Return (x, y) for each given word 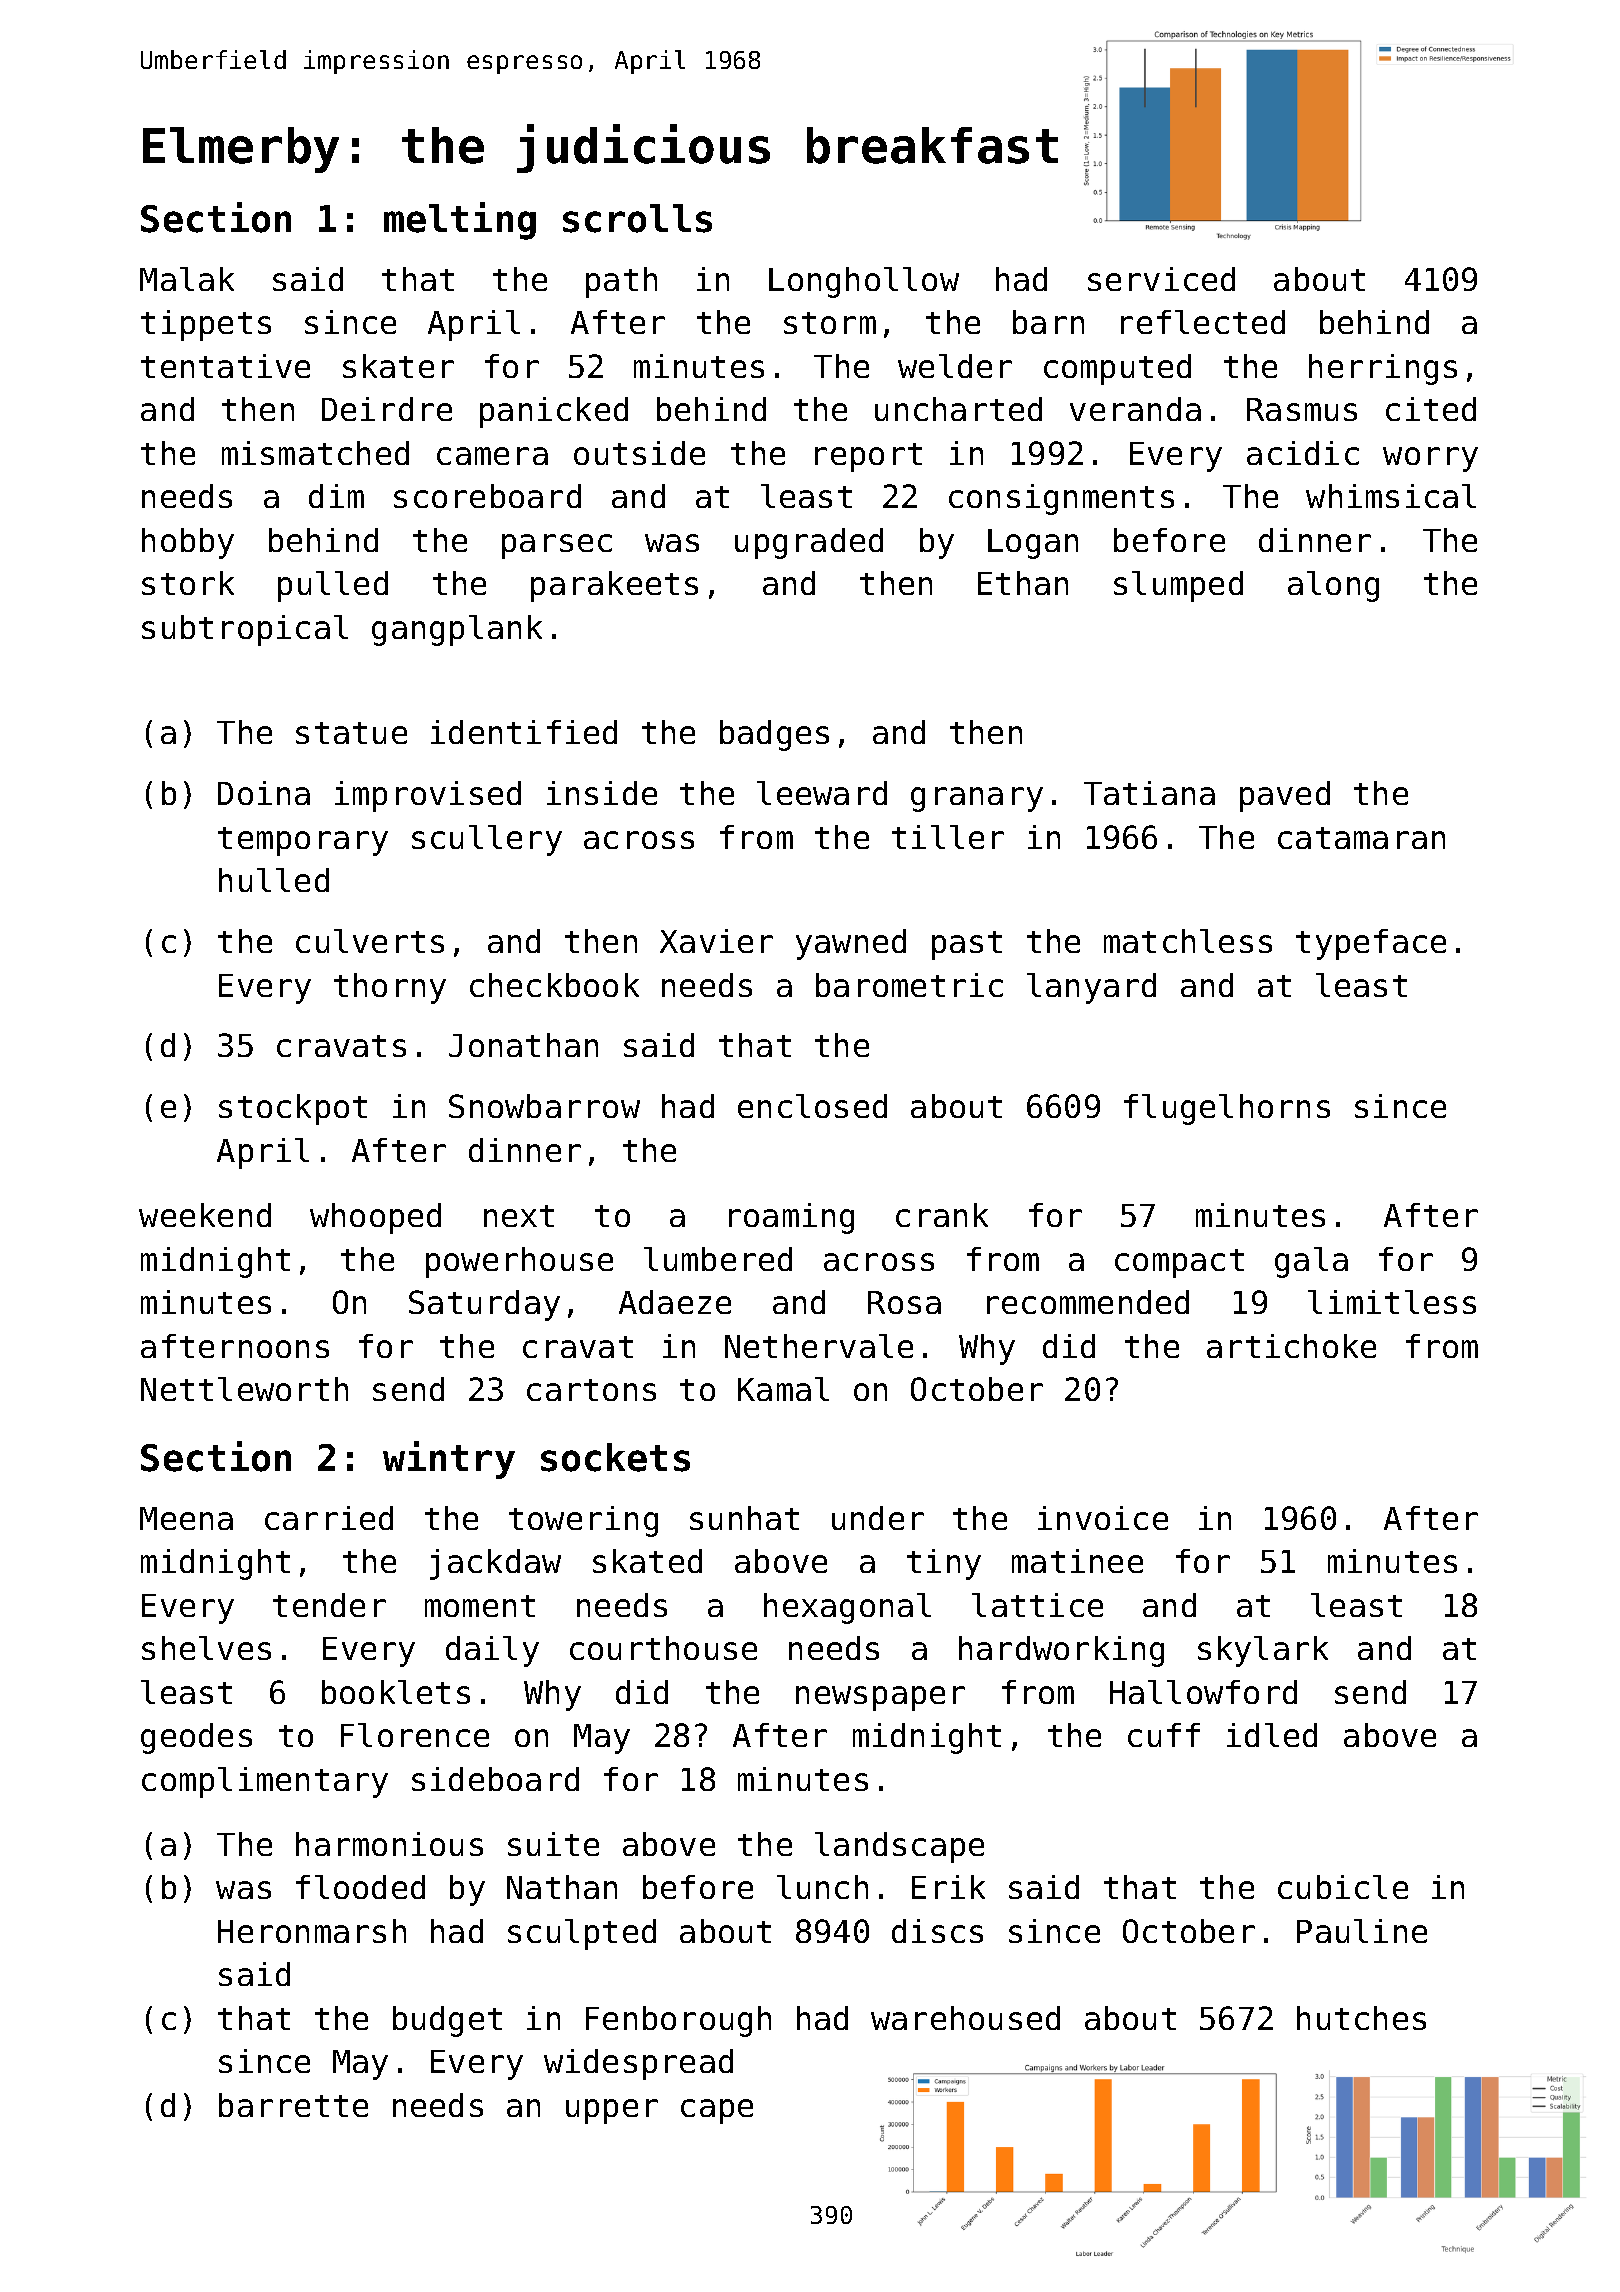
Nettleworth (244, 1389)
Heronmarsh (312, 1931)
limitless (1392, 1302)
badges (774, 735)
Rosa (904, 1302)
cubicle (1343, 1887)
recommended (1088, 1302)
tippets (206, 325)
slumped (1178, 586)
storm (830, 323)
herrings (1383, 369)
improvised (428, 796)
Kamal (783, 1389)
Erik (948, 1887)
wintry (449, 1460)
